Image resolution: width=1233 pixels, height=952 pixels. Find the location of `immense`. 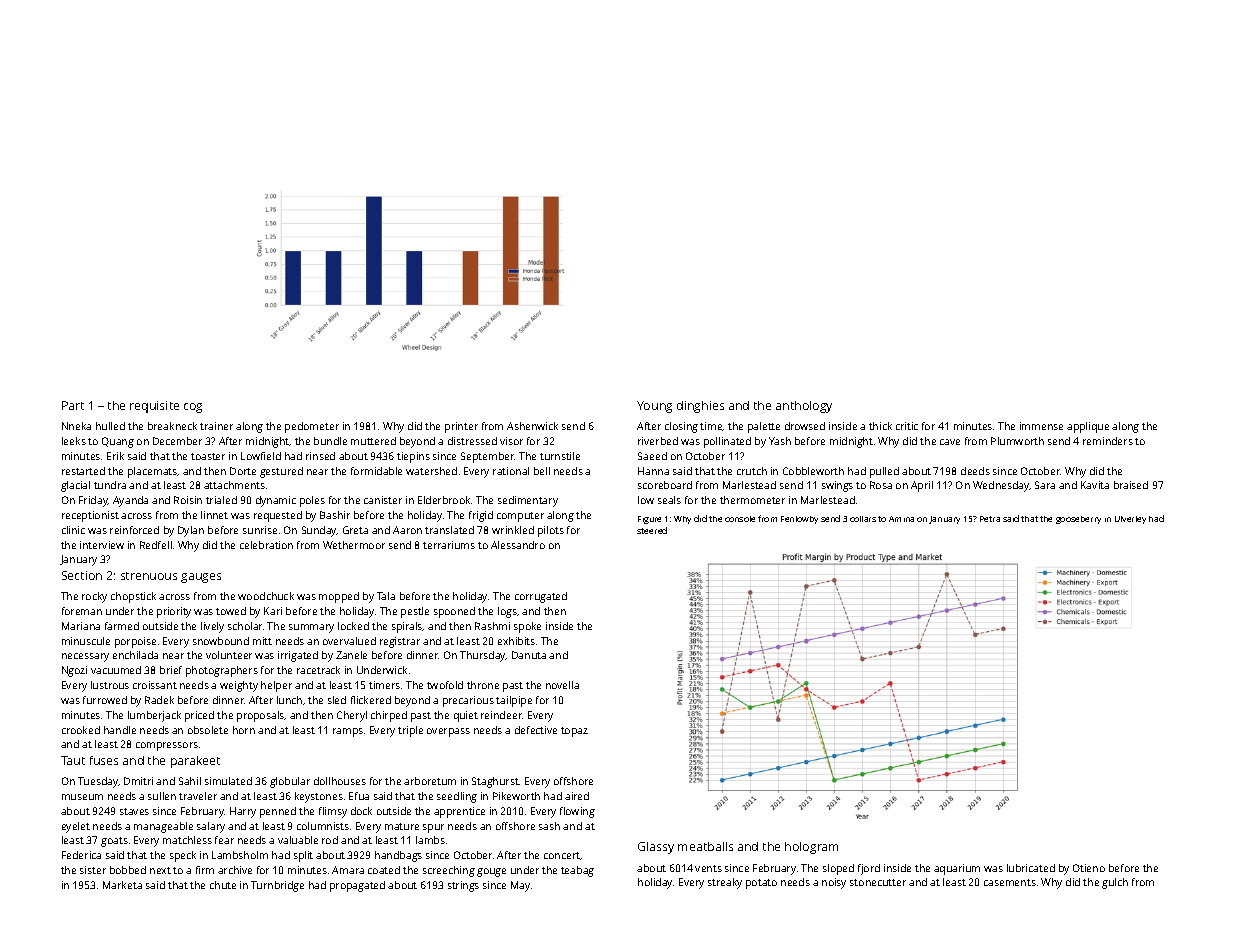

immense is located at coordinates (1041, 426).
